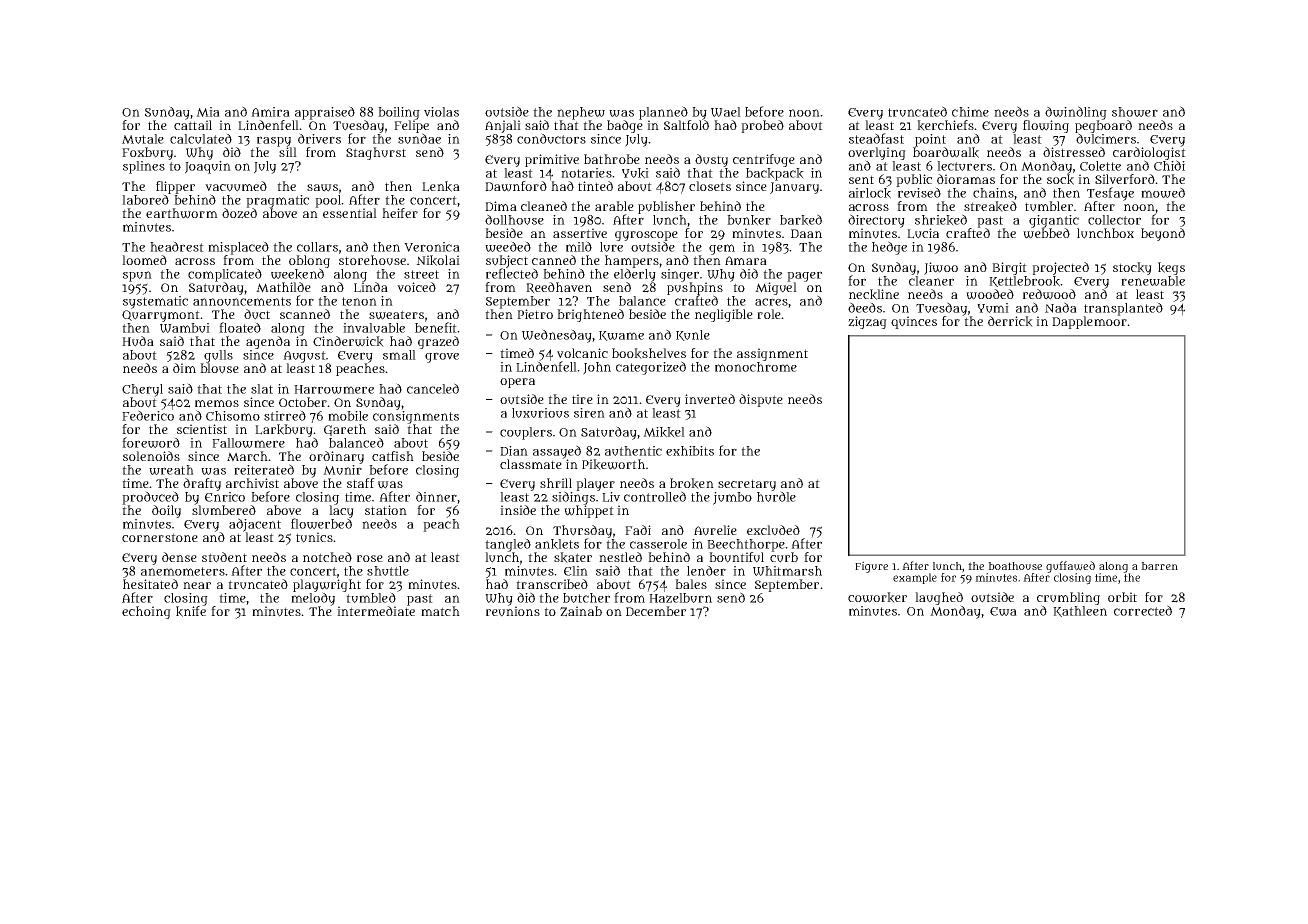 The width and height of the document is (1308, 924). What do you see at coordinates (1060, 268) in the document?
I see `projected` at bounding box center [1060, 268].
